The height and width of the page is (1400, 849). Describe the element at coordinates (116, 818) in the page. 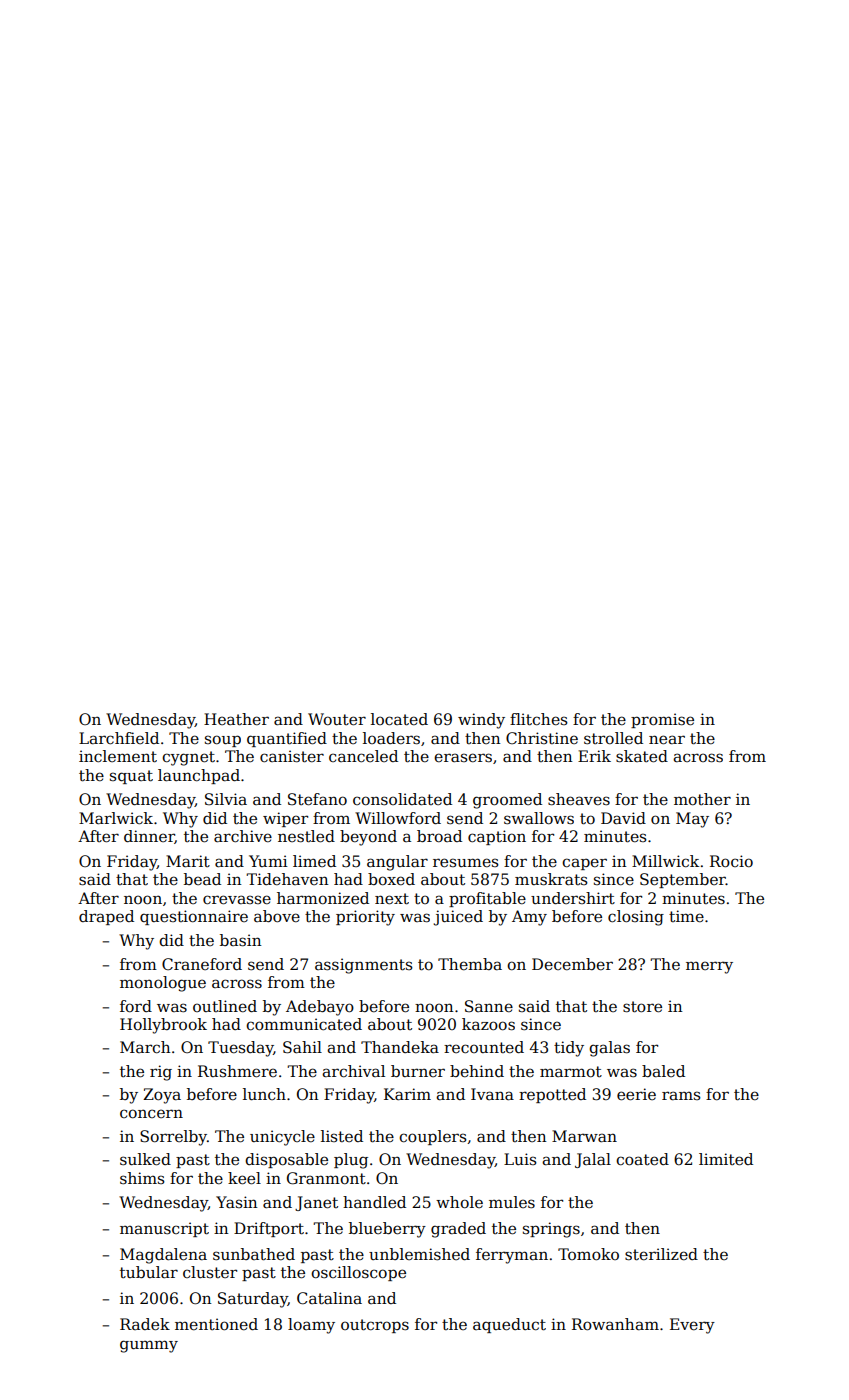

I see `Marlwick` at that location.
